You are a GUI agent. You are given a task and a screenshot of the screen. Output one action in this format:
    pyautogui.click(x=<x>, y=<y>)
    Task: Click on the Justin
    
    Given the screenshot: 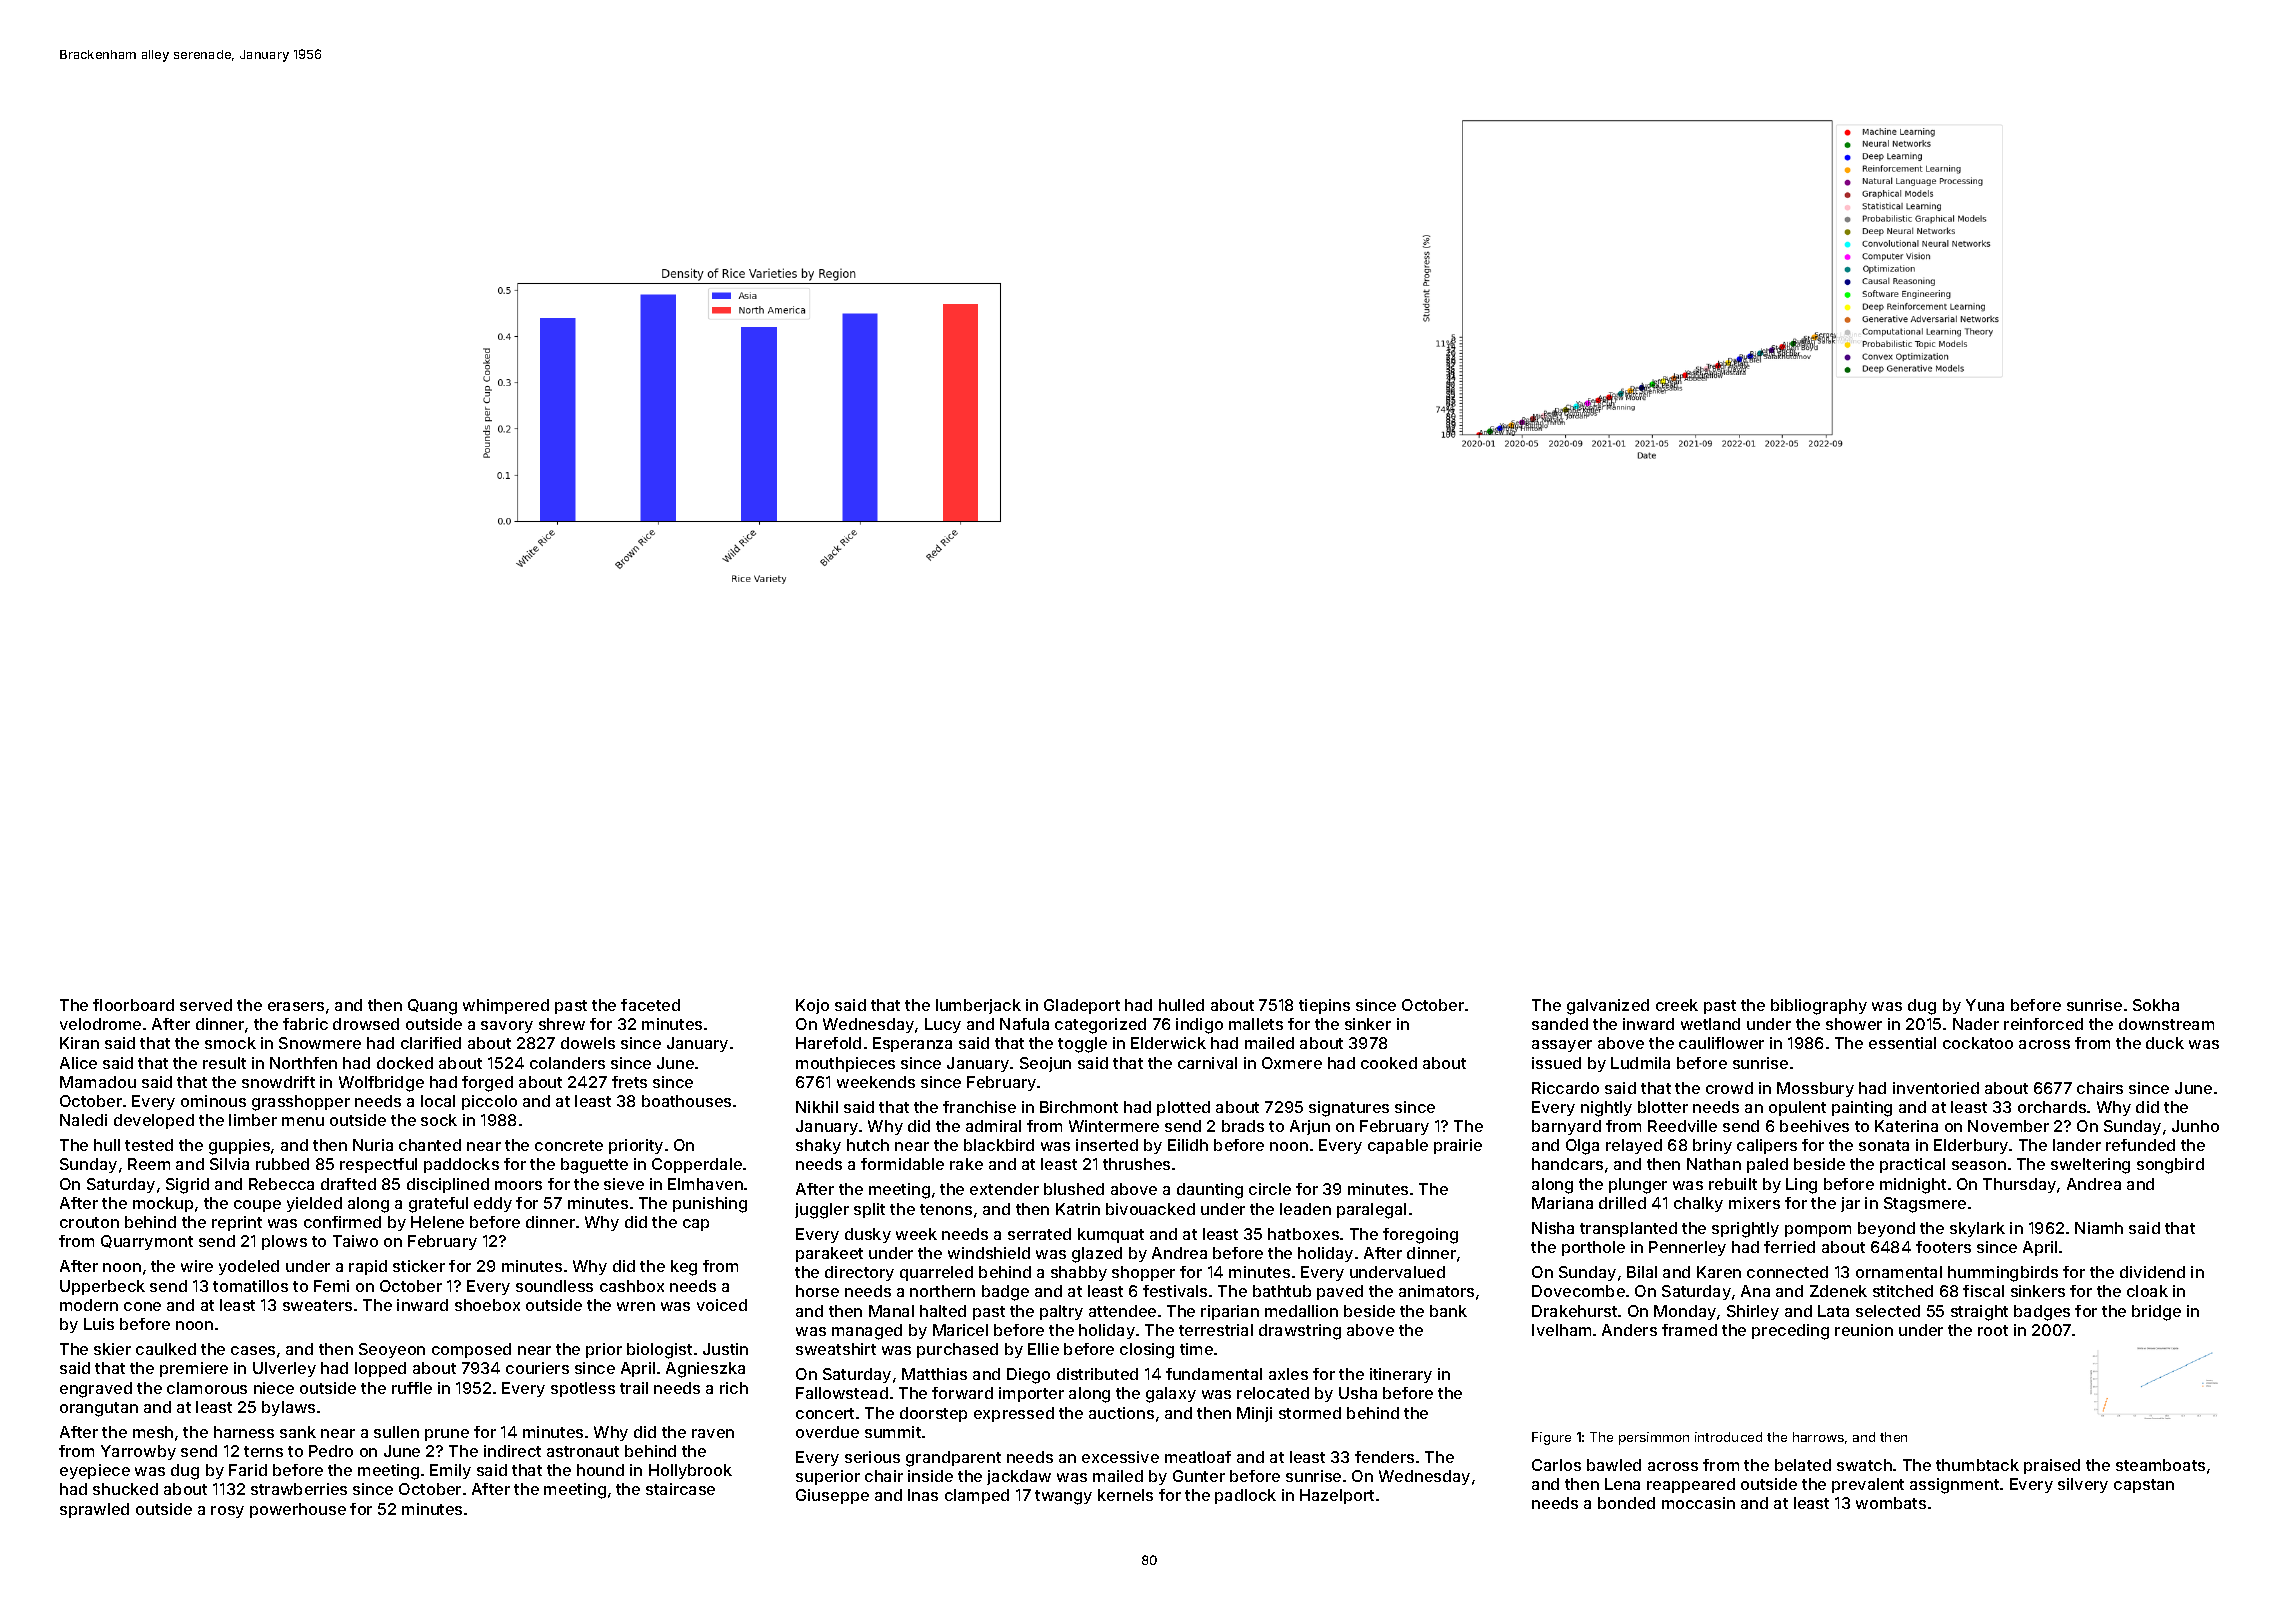 What is the action you would take?
    pyautogui.click(x=725, y=1349)
